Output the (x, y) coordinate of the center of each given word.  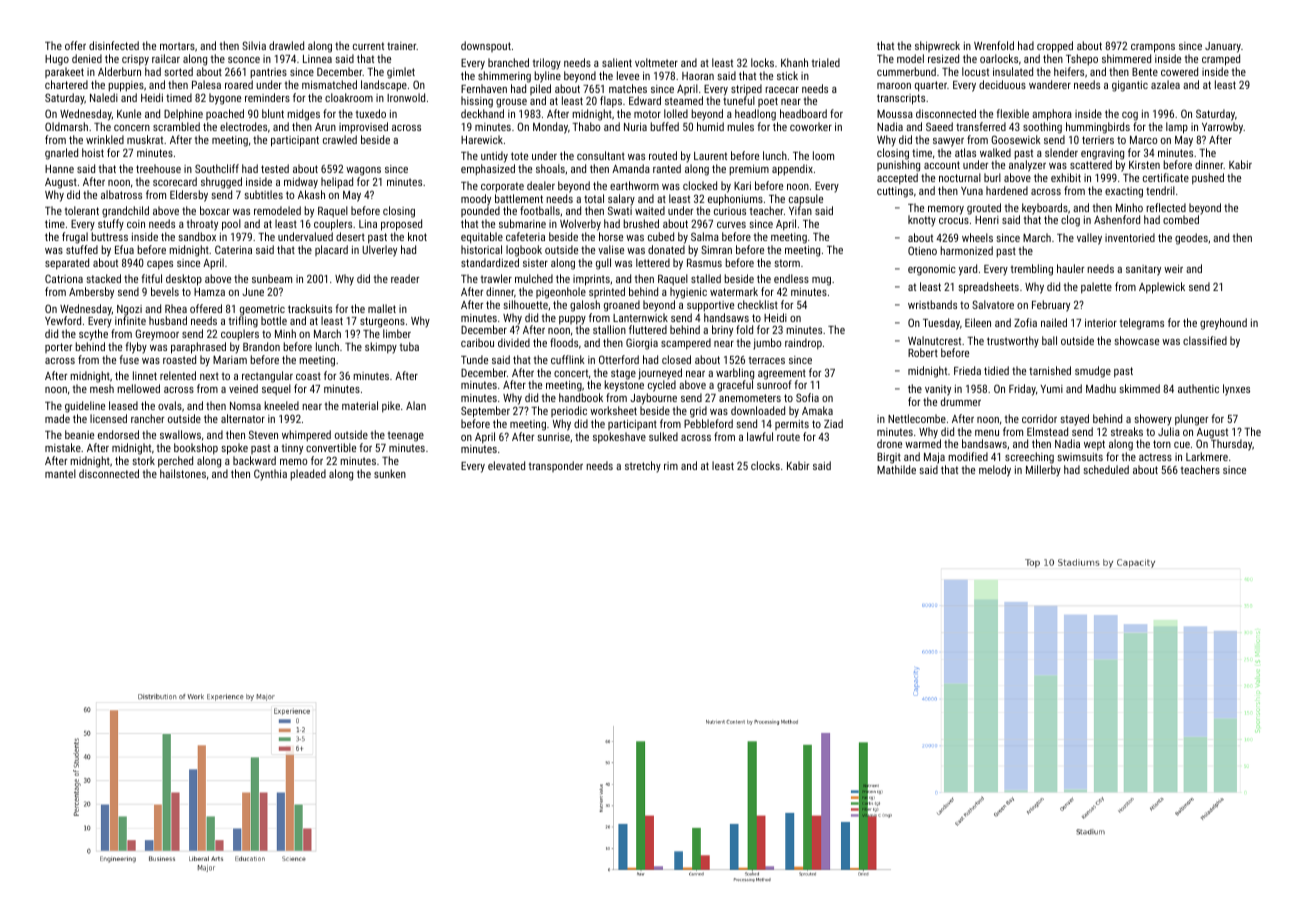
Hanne (59, 169)
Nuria (635, 127)
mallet (382, 308)
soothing (1042, 128)
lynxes (1236, 390)
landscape (384, 86)
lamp (1177, 128)
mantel (60, 473)
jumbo (767, 344)
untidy (494, 157)
